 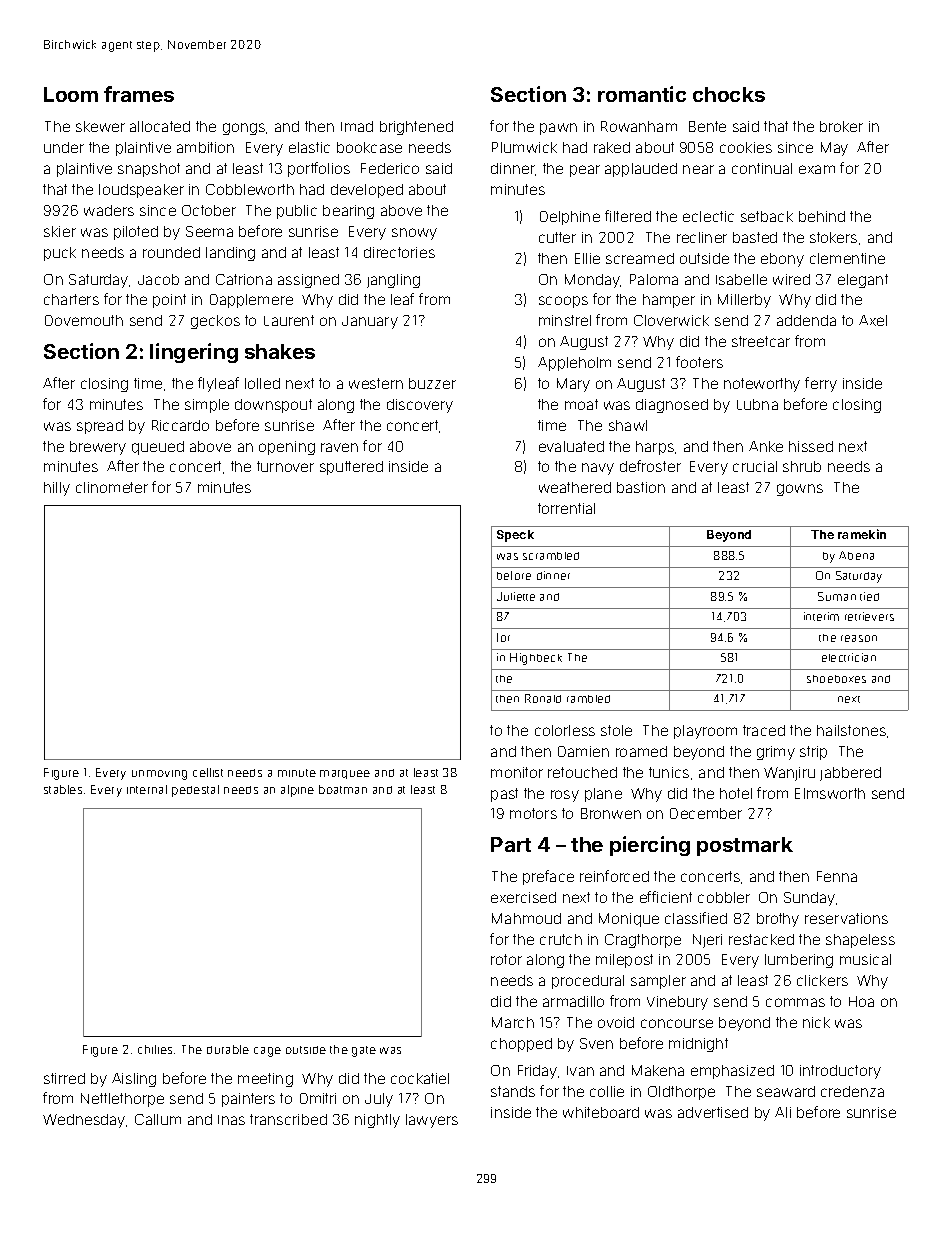 What do you see at coordinates (414, 234) in the screenshot?
I see `snowy` at bounding box center [414, 234].
